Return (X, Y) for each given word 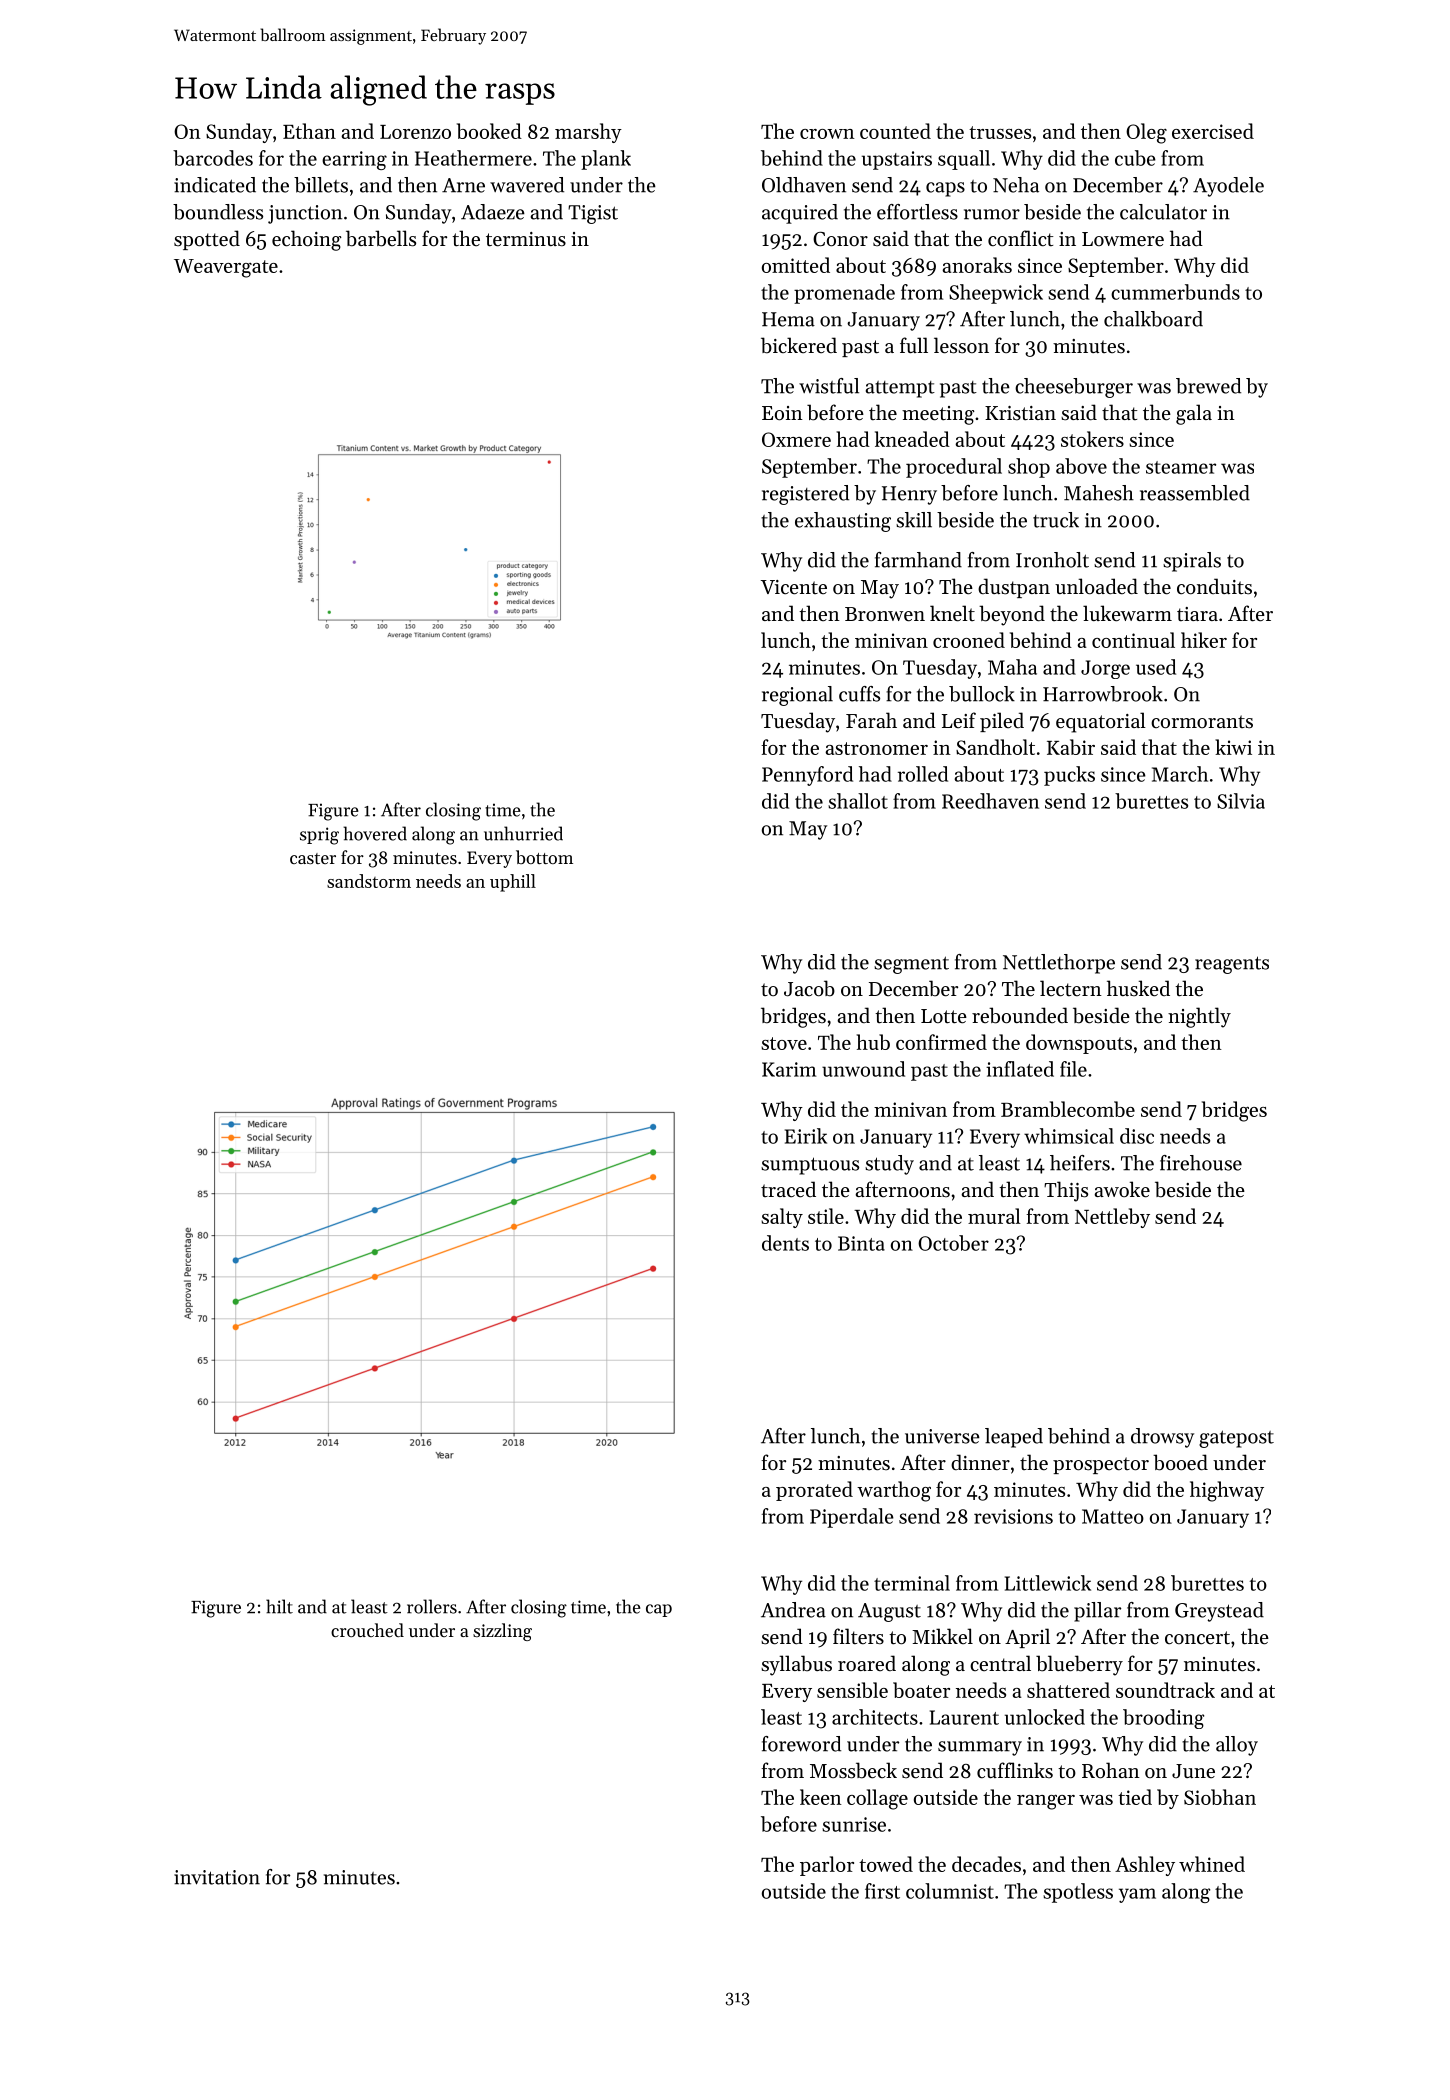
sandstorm (369, 881)
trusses (1000, 132)
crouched (367, 1630)
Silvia (1241, 801)
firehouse (1201, 1163)
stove (784, 1043)
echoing (307, 240)
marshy (588, 133)
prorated (814, 1491)
